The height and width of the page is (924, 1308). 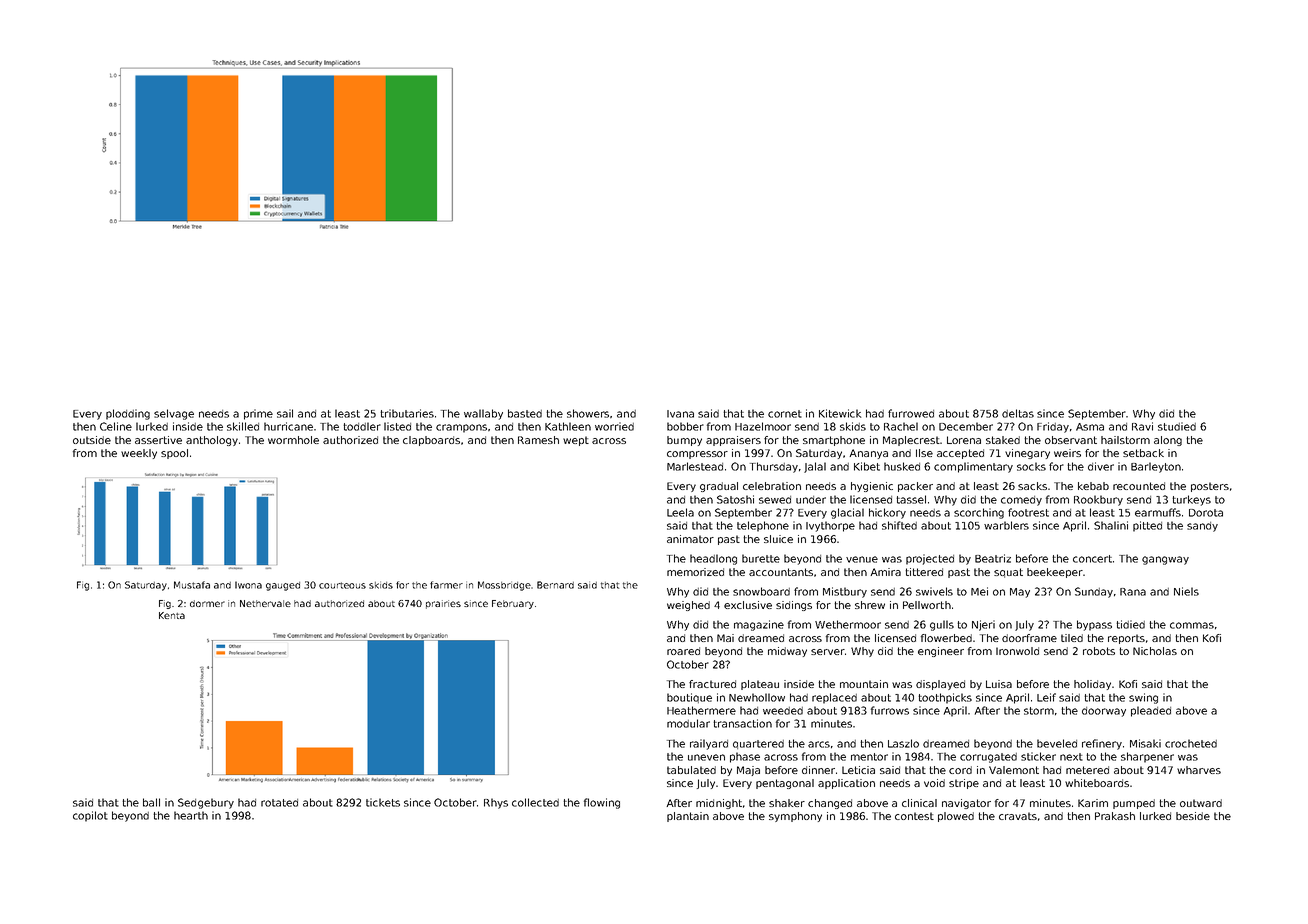 What do you see at coordinates (919, 803) in the page?
I see `clinical` at bounding box center [919, 803].
